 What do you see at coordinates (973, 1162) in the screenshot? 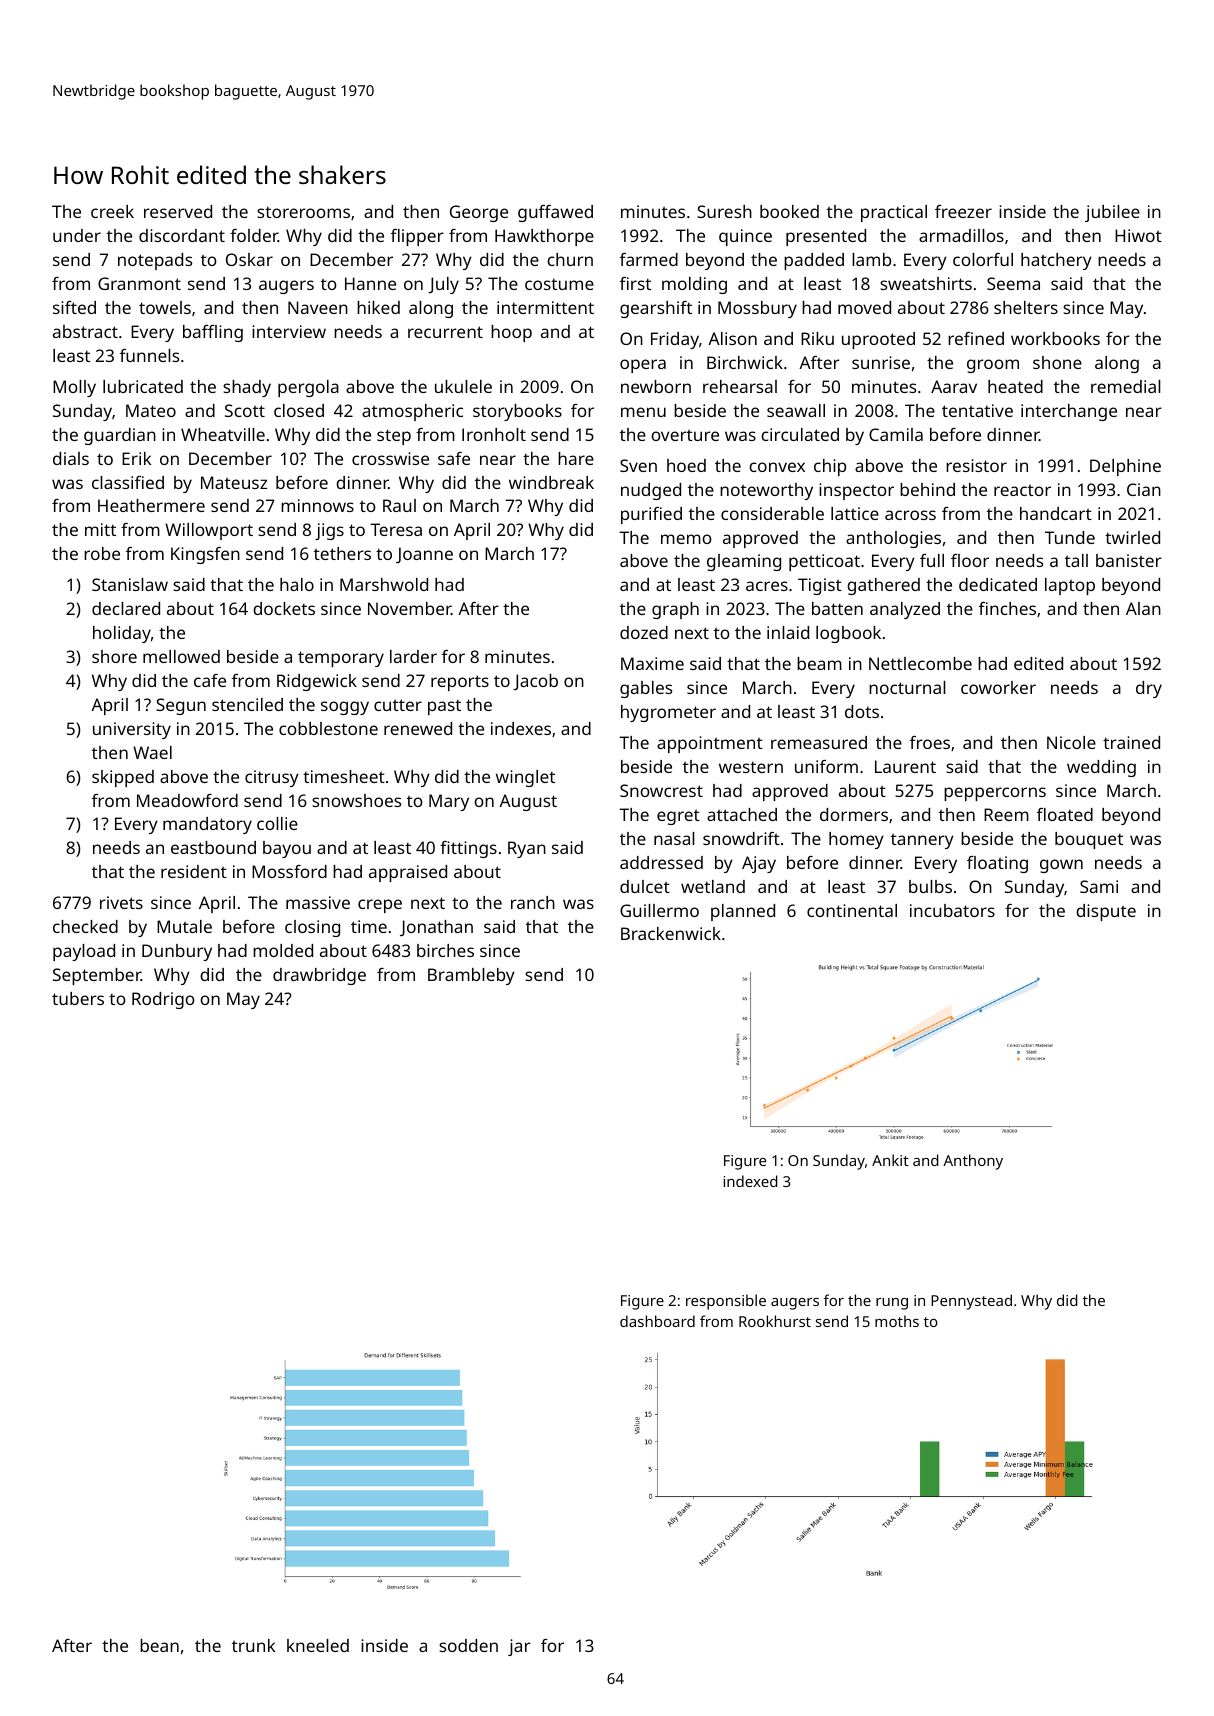
I see `Anthony` at bounding box center [973, 1162].
